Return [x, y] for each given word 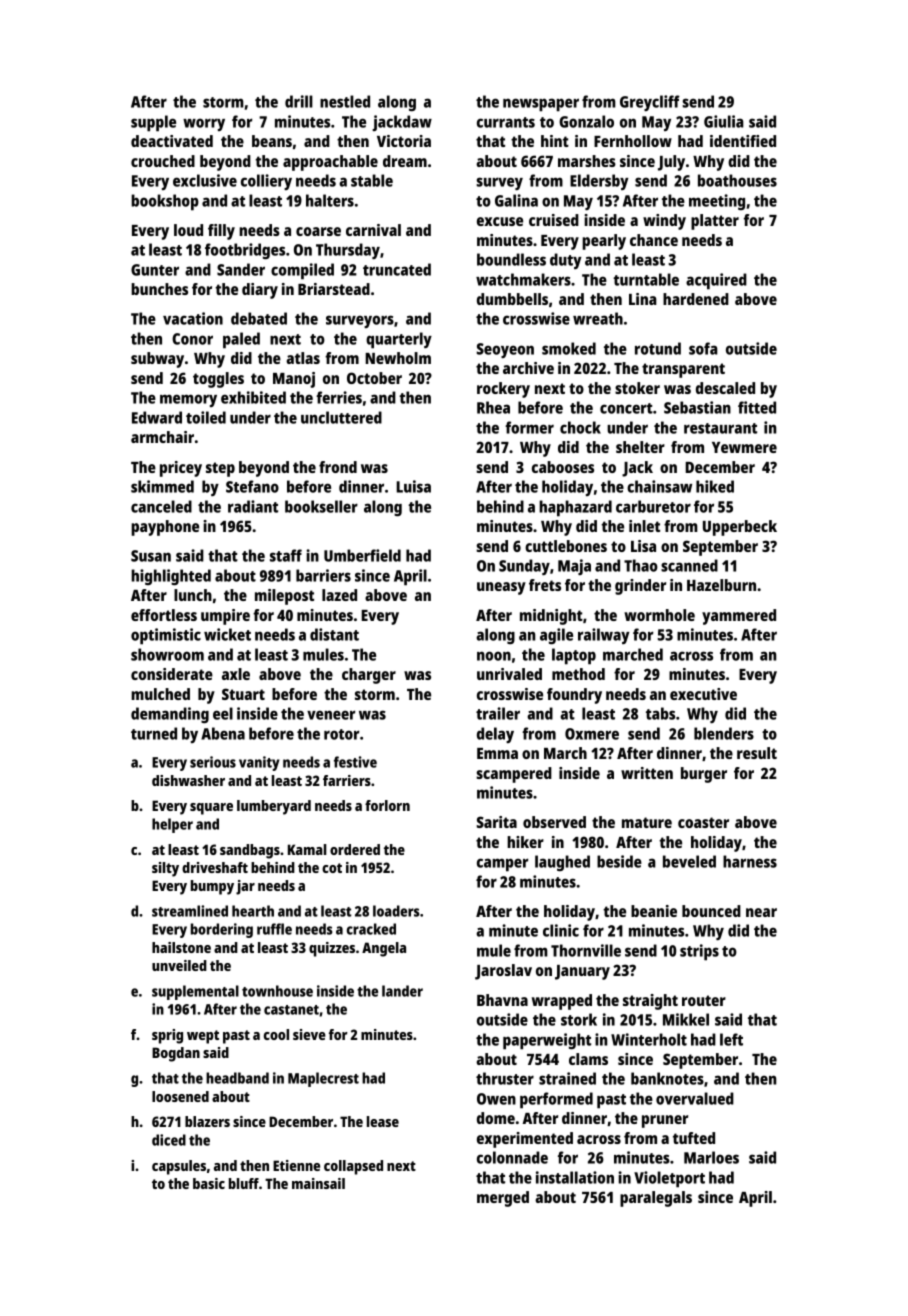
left [731, 1039]
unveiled [179, 965]
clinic [561, 930]
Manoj [294, 380]
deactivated [172, 141]
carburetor [653, 506]
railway [604, 636]
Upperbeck [740, 528]
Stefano [252, 486]
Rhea [493, 407]
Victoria [404, 141]
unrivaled [509, 674]
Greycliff [650, 103]
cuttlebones [566, 546]
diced [169, 1140]
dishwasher [188, 780]
